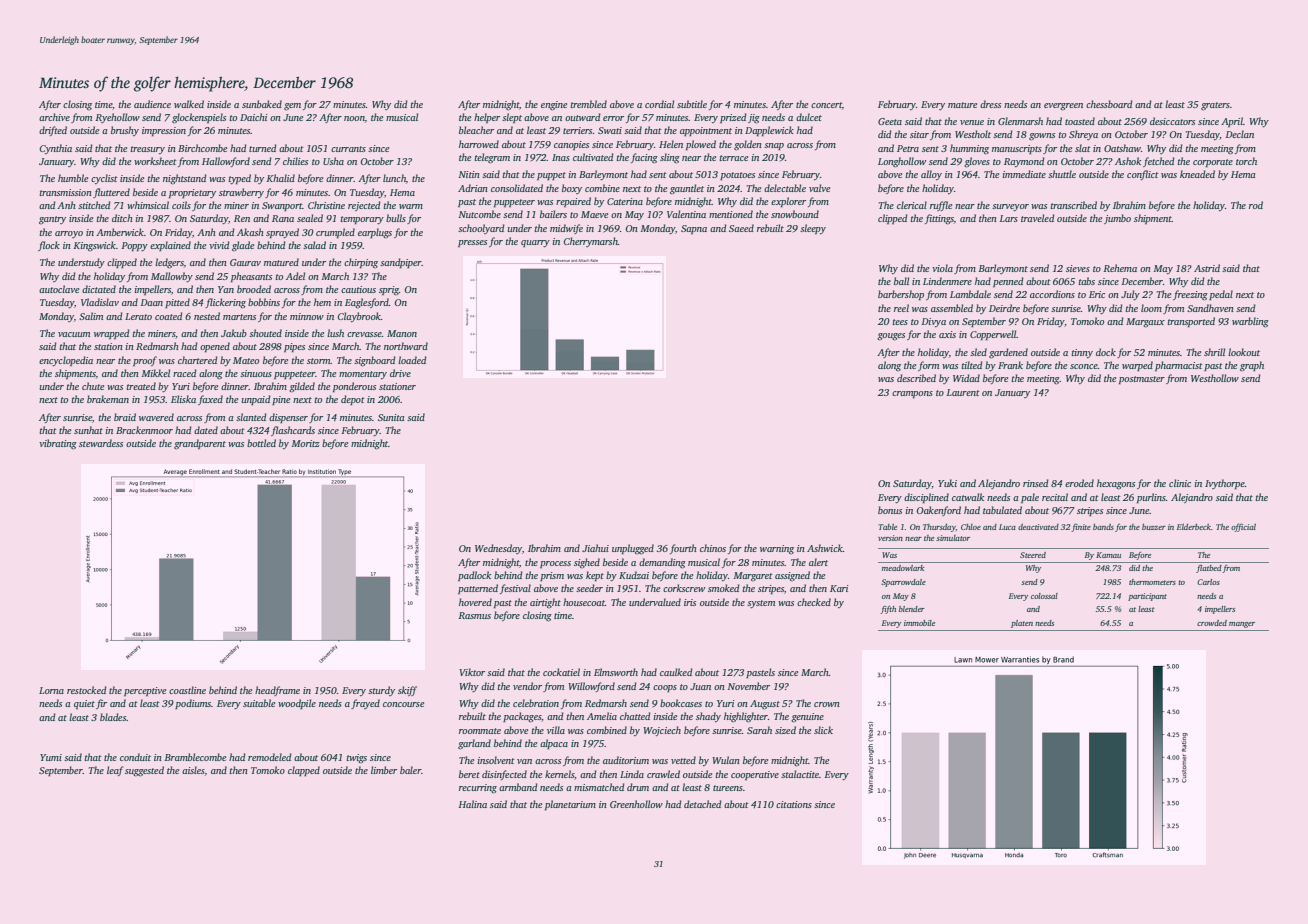 The image size is (1308, 924). Describe the element at coordinates (1008, 353) in the image. I see `gardened` at that location.
